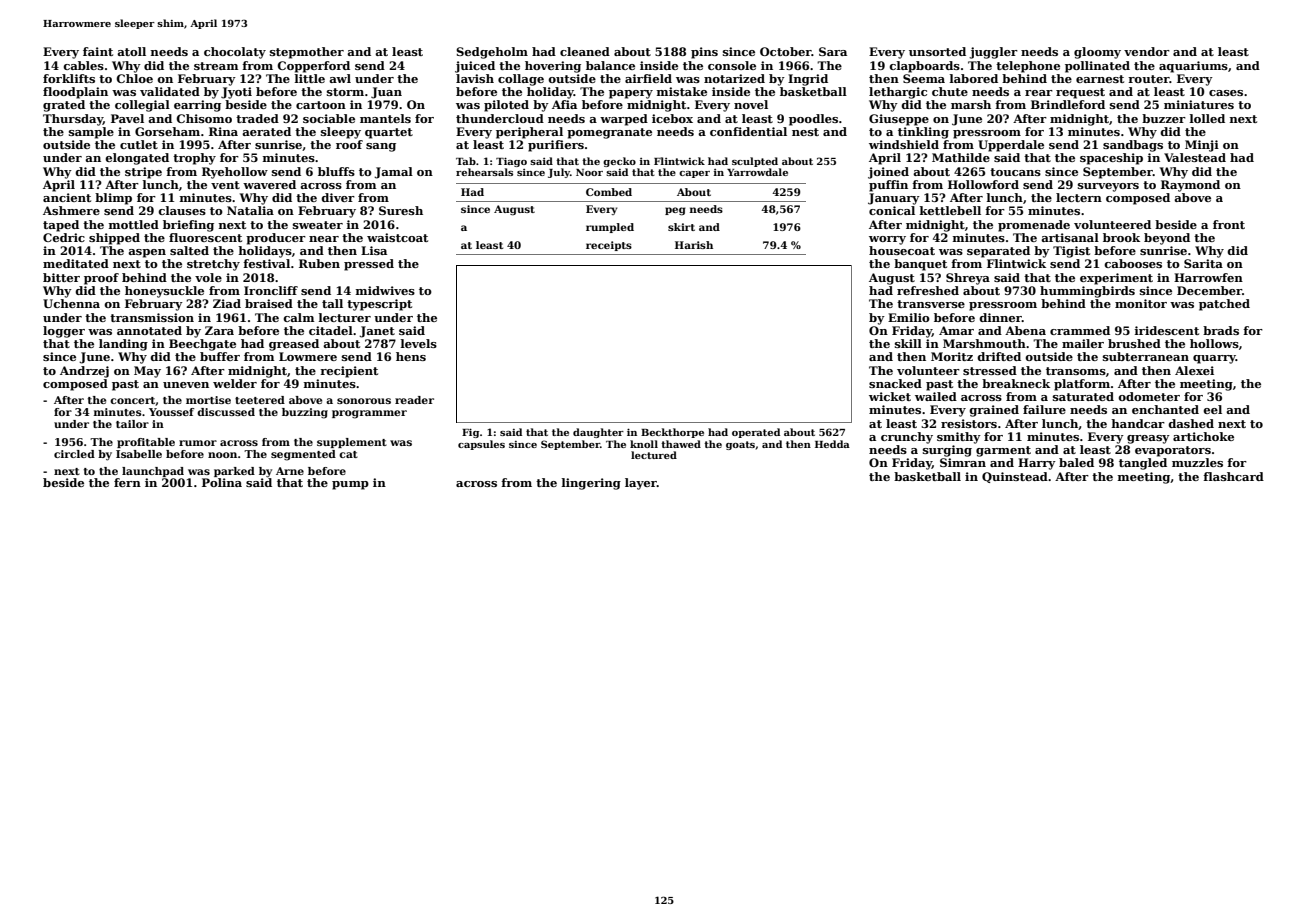 The image size is (1308, 924). What do you see at coordinates (1164, 118) in the document?
I see `buzzer` at bounding box center [1164, 118].
